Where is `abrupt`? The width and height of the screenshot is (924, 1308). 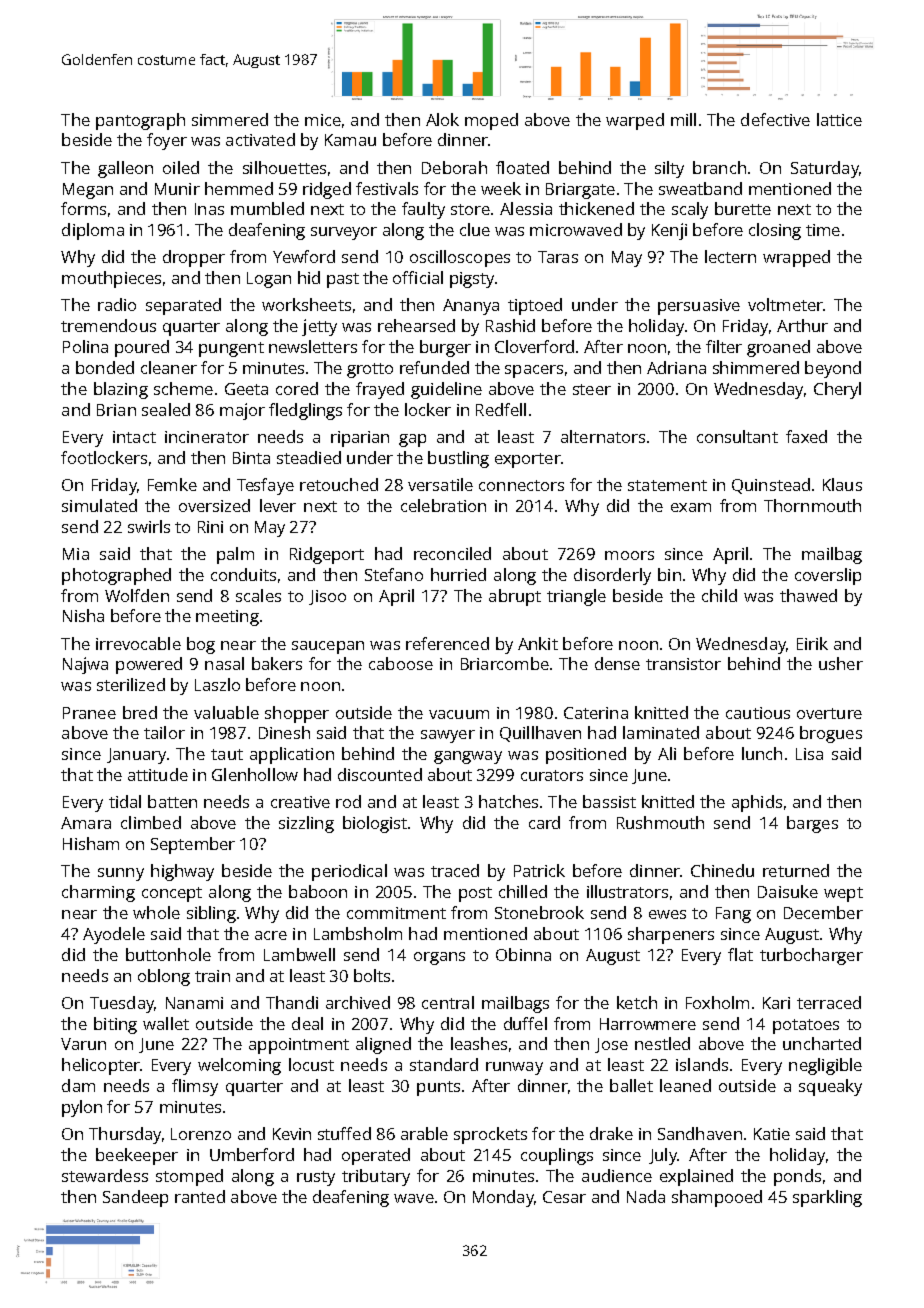
abrupt is located at coordinates (515, 597).
